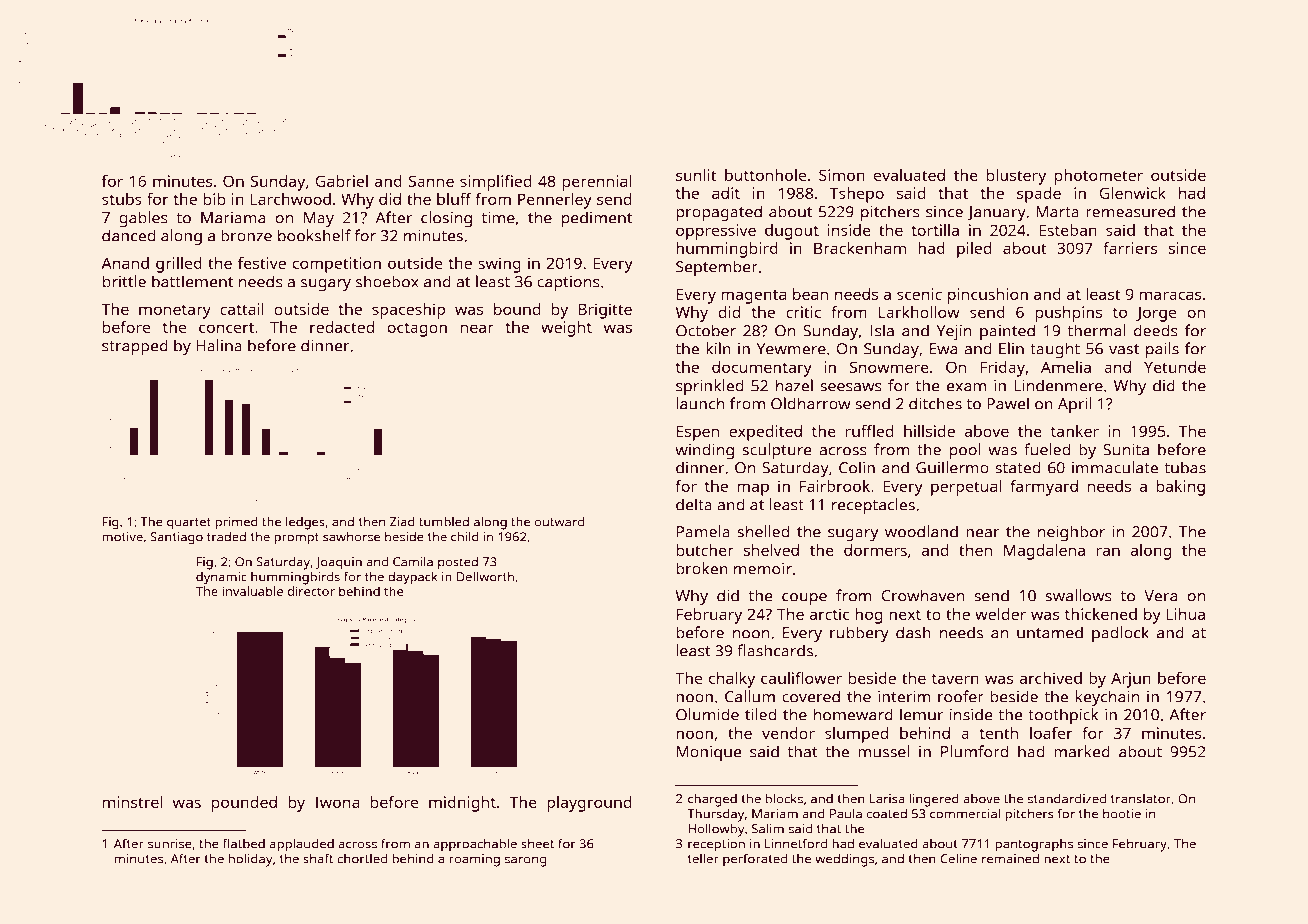 The image size is (1308, 924). What do you see at coordinates (707, 714) in the screenshot?
I see `Olumide` at bounding box center [707, 714].
